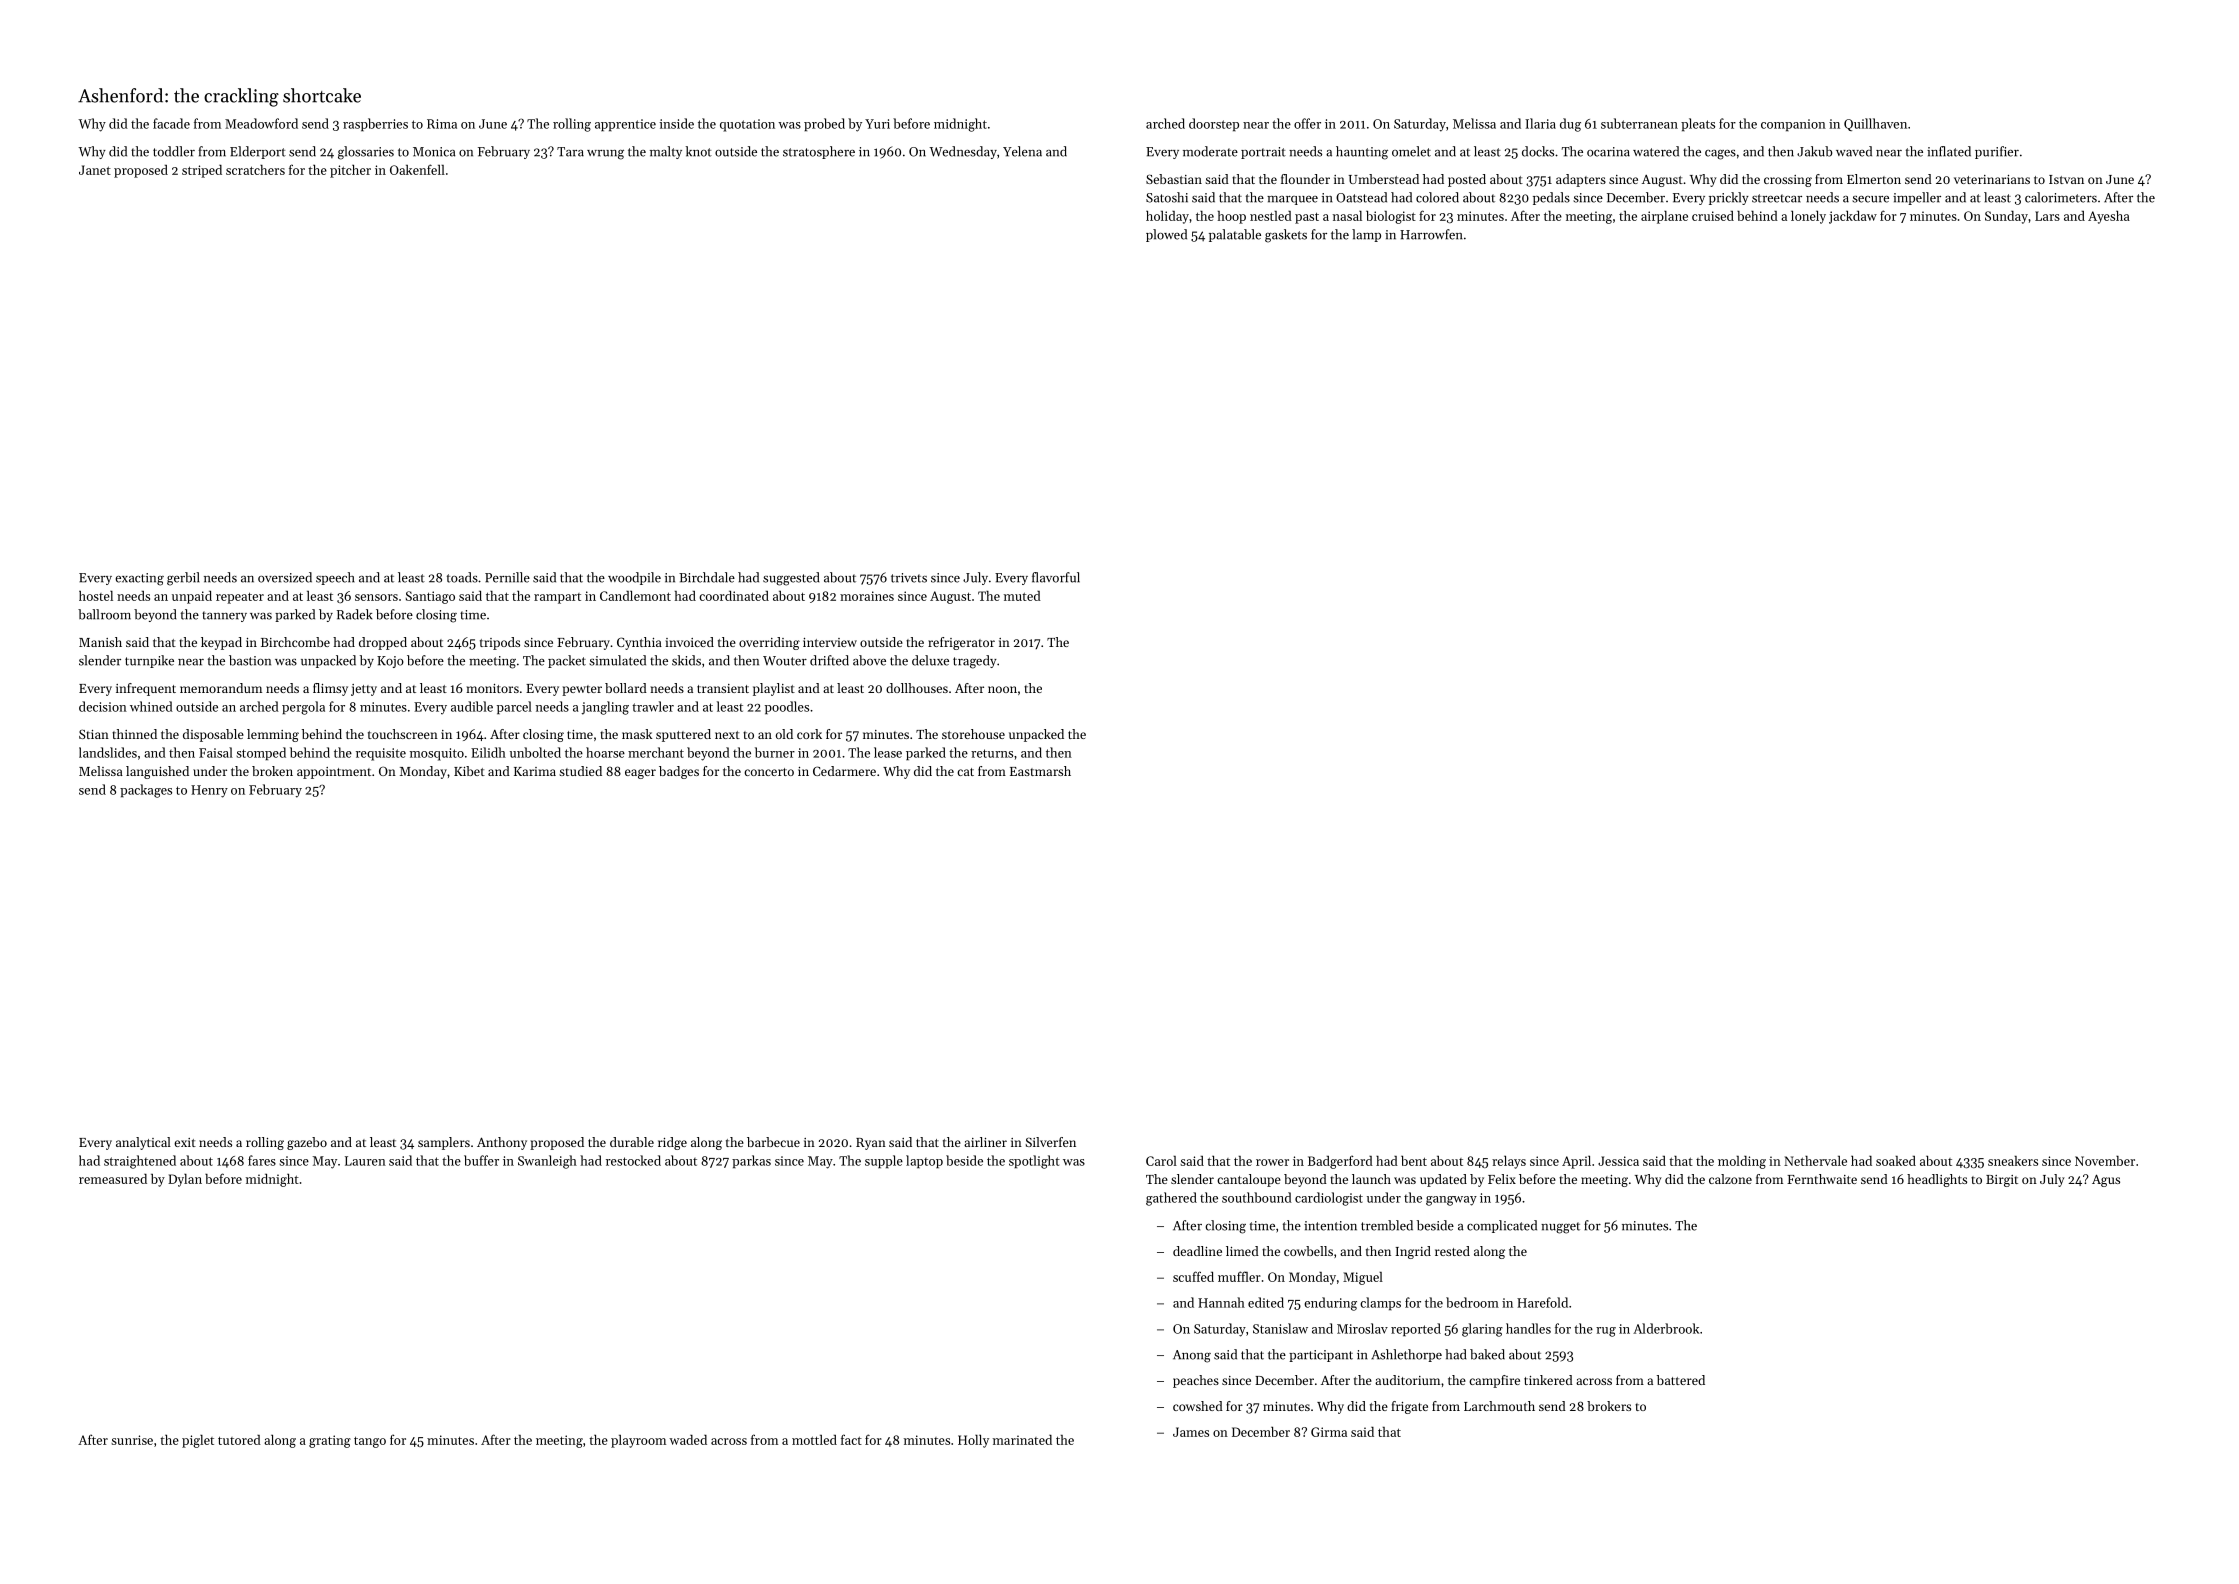 This screenshot has width=2239, height=1584. What do you see at coordinates (375, 124) in the screenshot?
I see `raspberries` at bounding box center [375, 124].
